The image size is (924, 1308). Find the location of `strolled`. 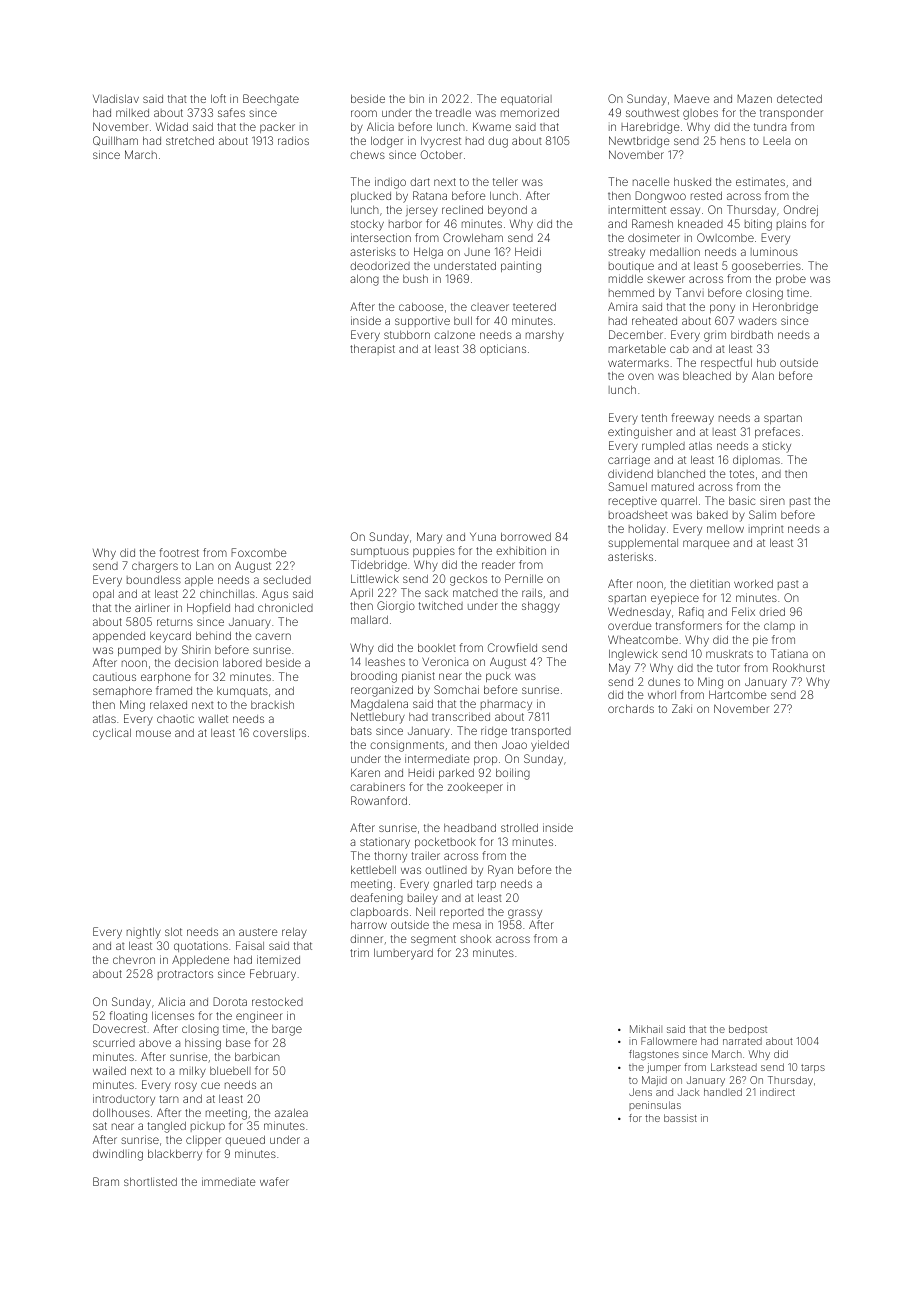

strolled is located at coordinates (519, 827).
